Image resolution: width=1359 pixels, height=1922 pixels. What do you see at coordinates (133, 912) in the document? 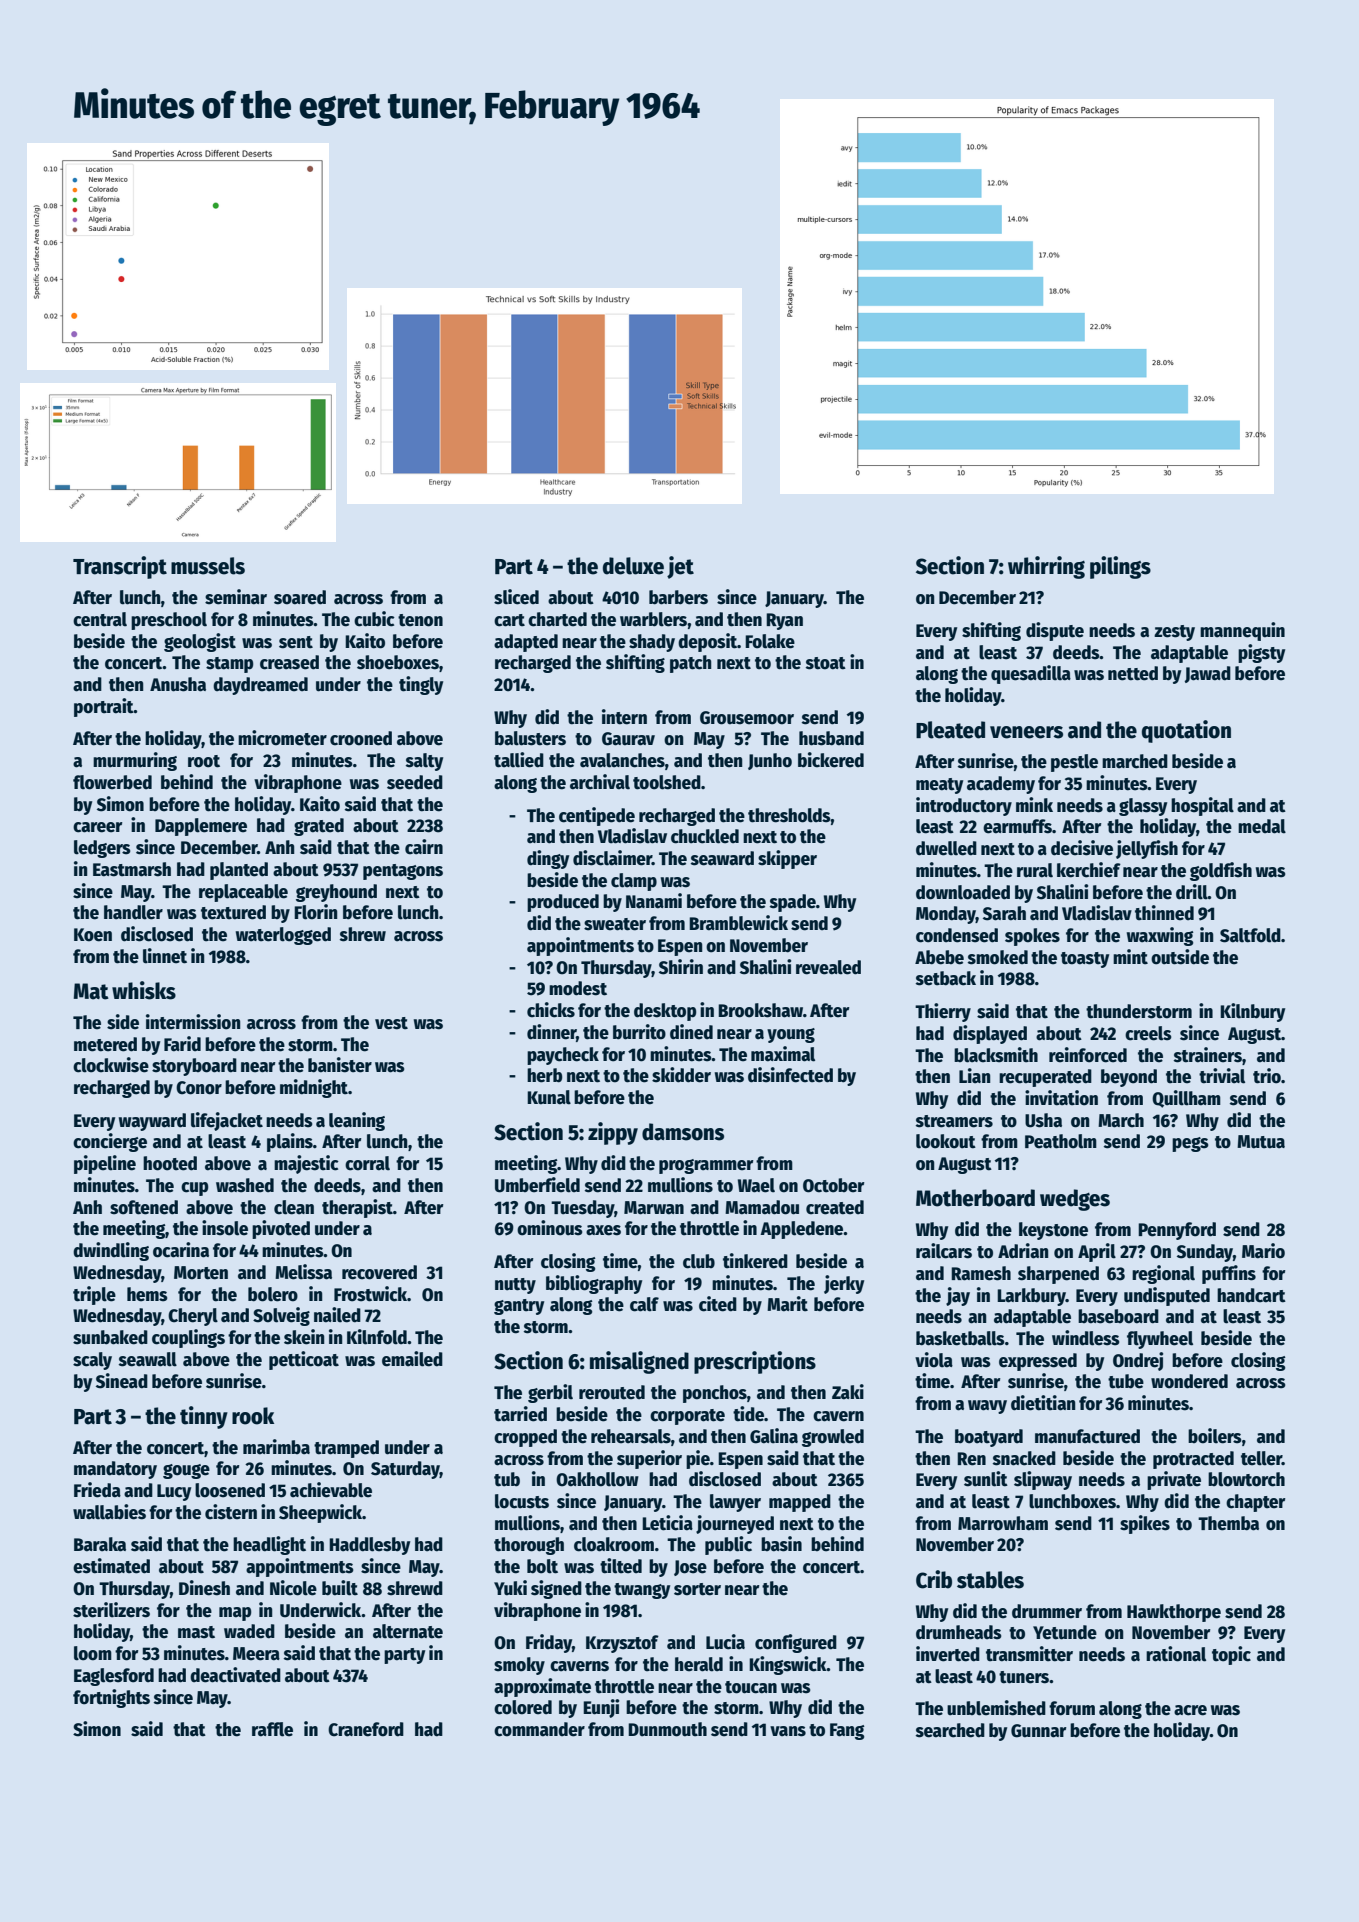
I see `handler` at bounding box center [133, 912].
